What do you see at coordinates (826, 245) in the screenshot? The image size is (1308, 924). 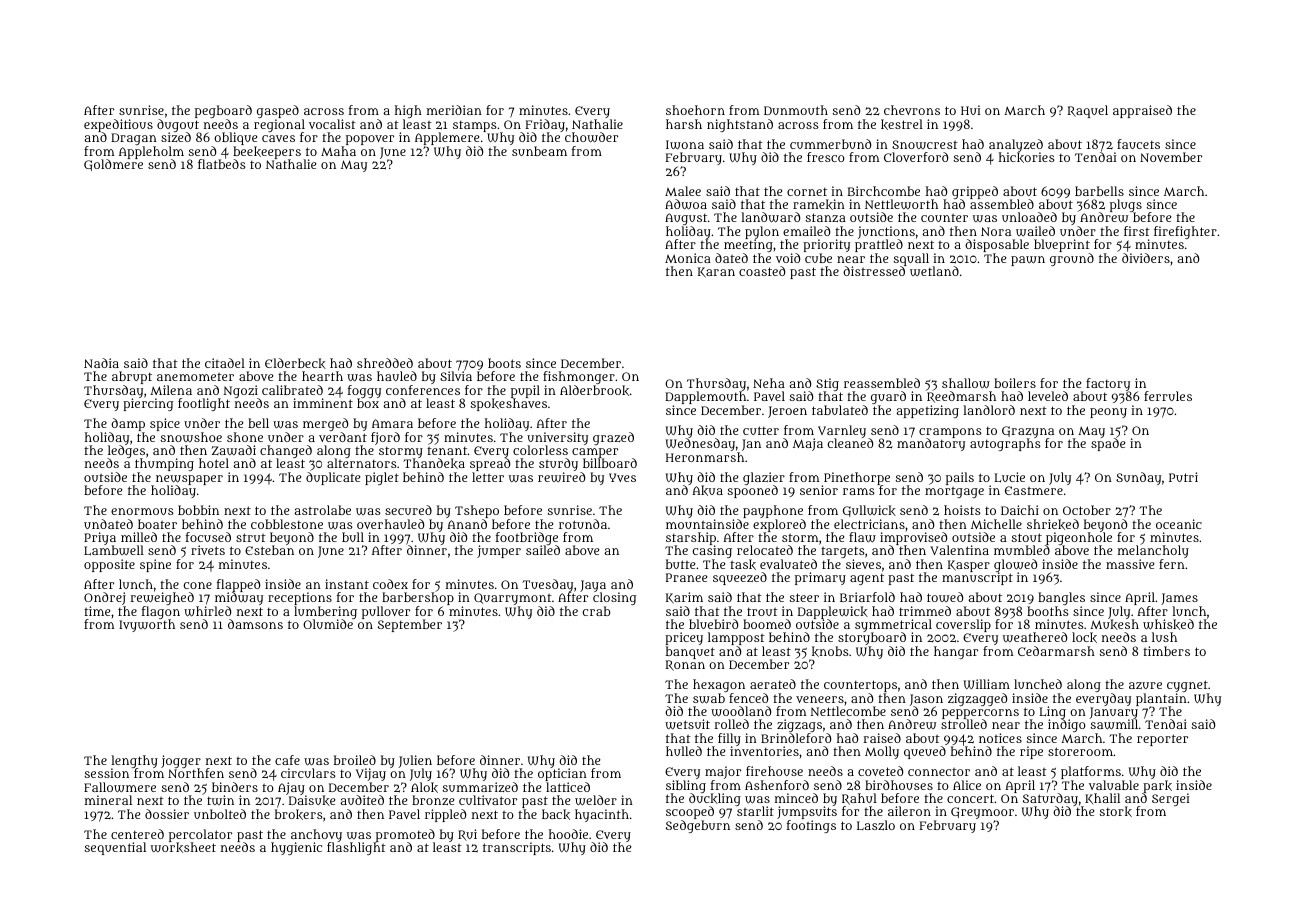 I see `priority` at bounding box center [826, 245].
